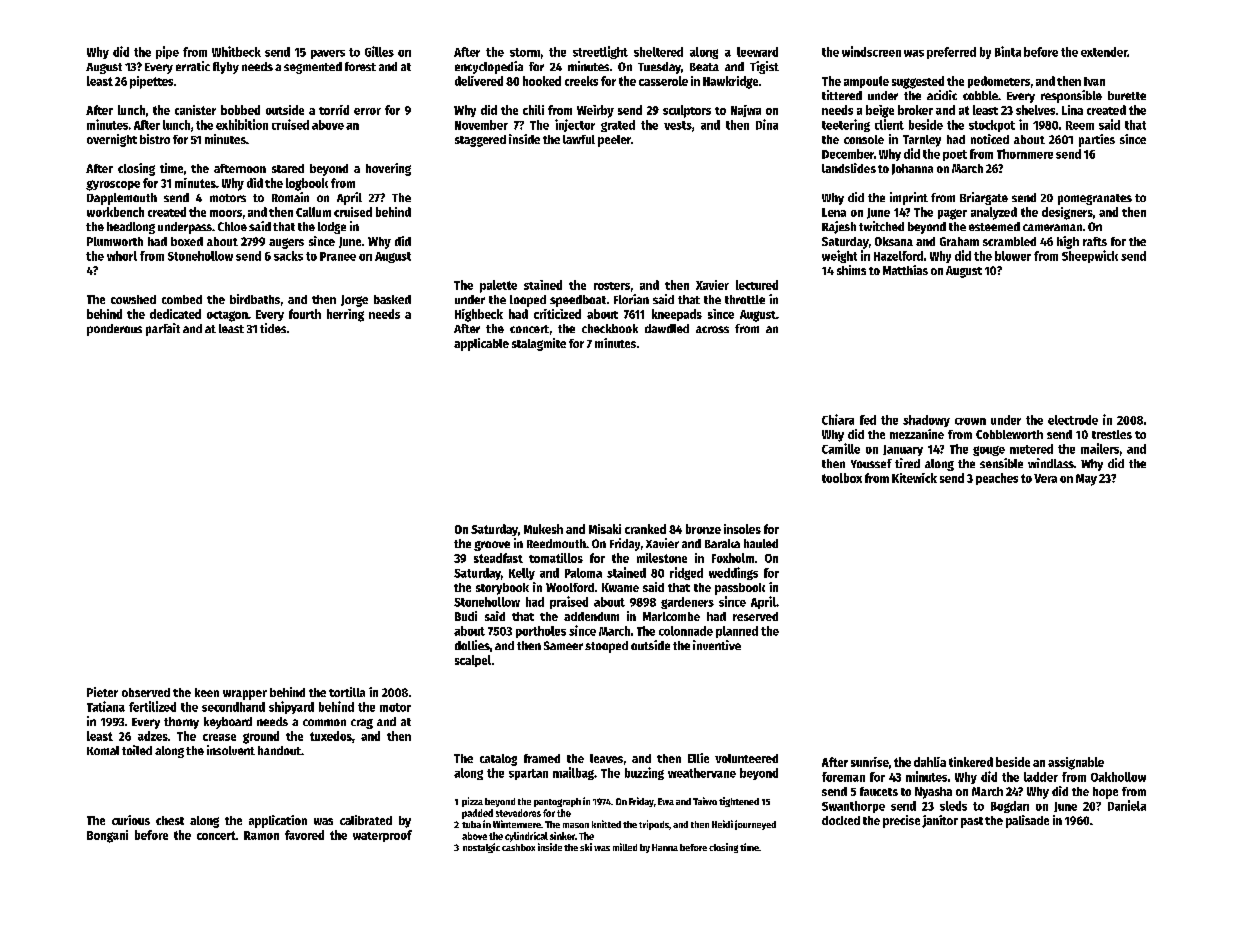  What do you see at coordinates (114, 330) in the screenshot?
I see `ponderous` at bounding box center [114, 330].
